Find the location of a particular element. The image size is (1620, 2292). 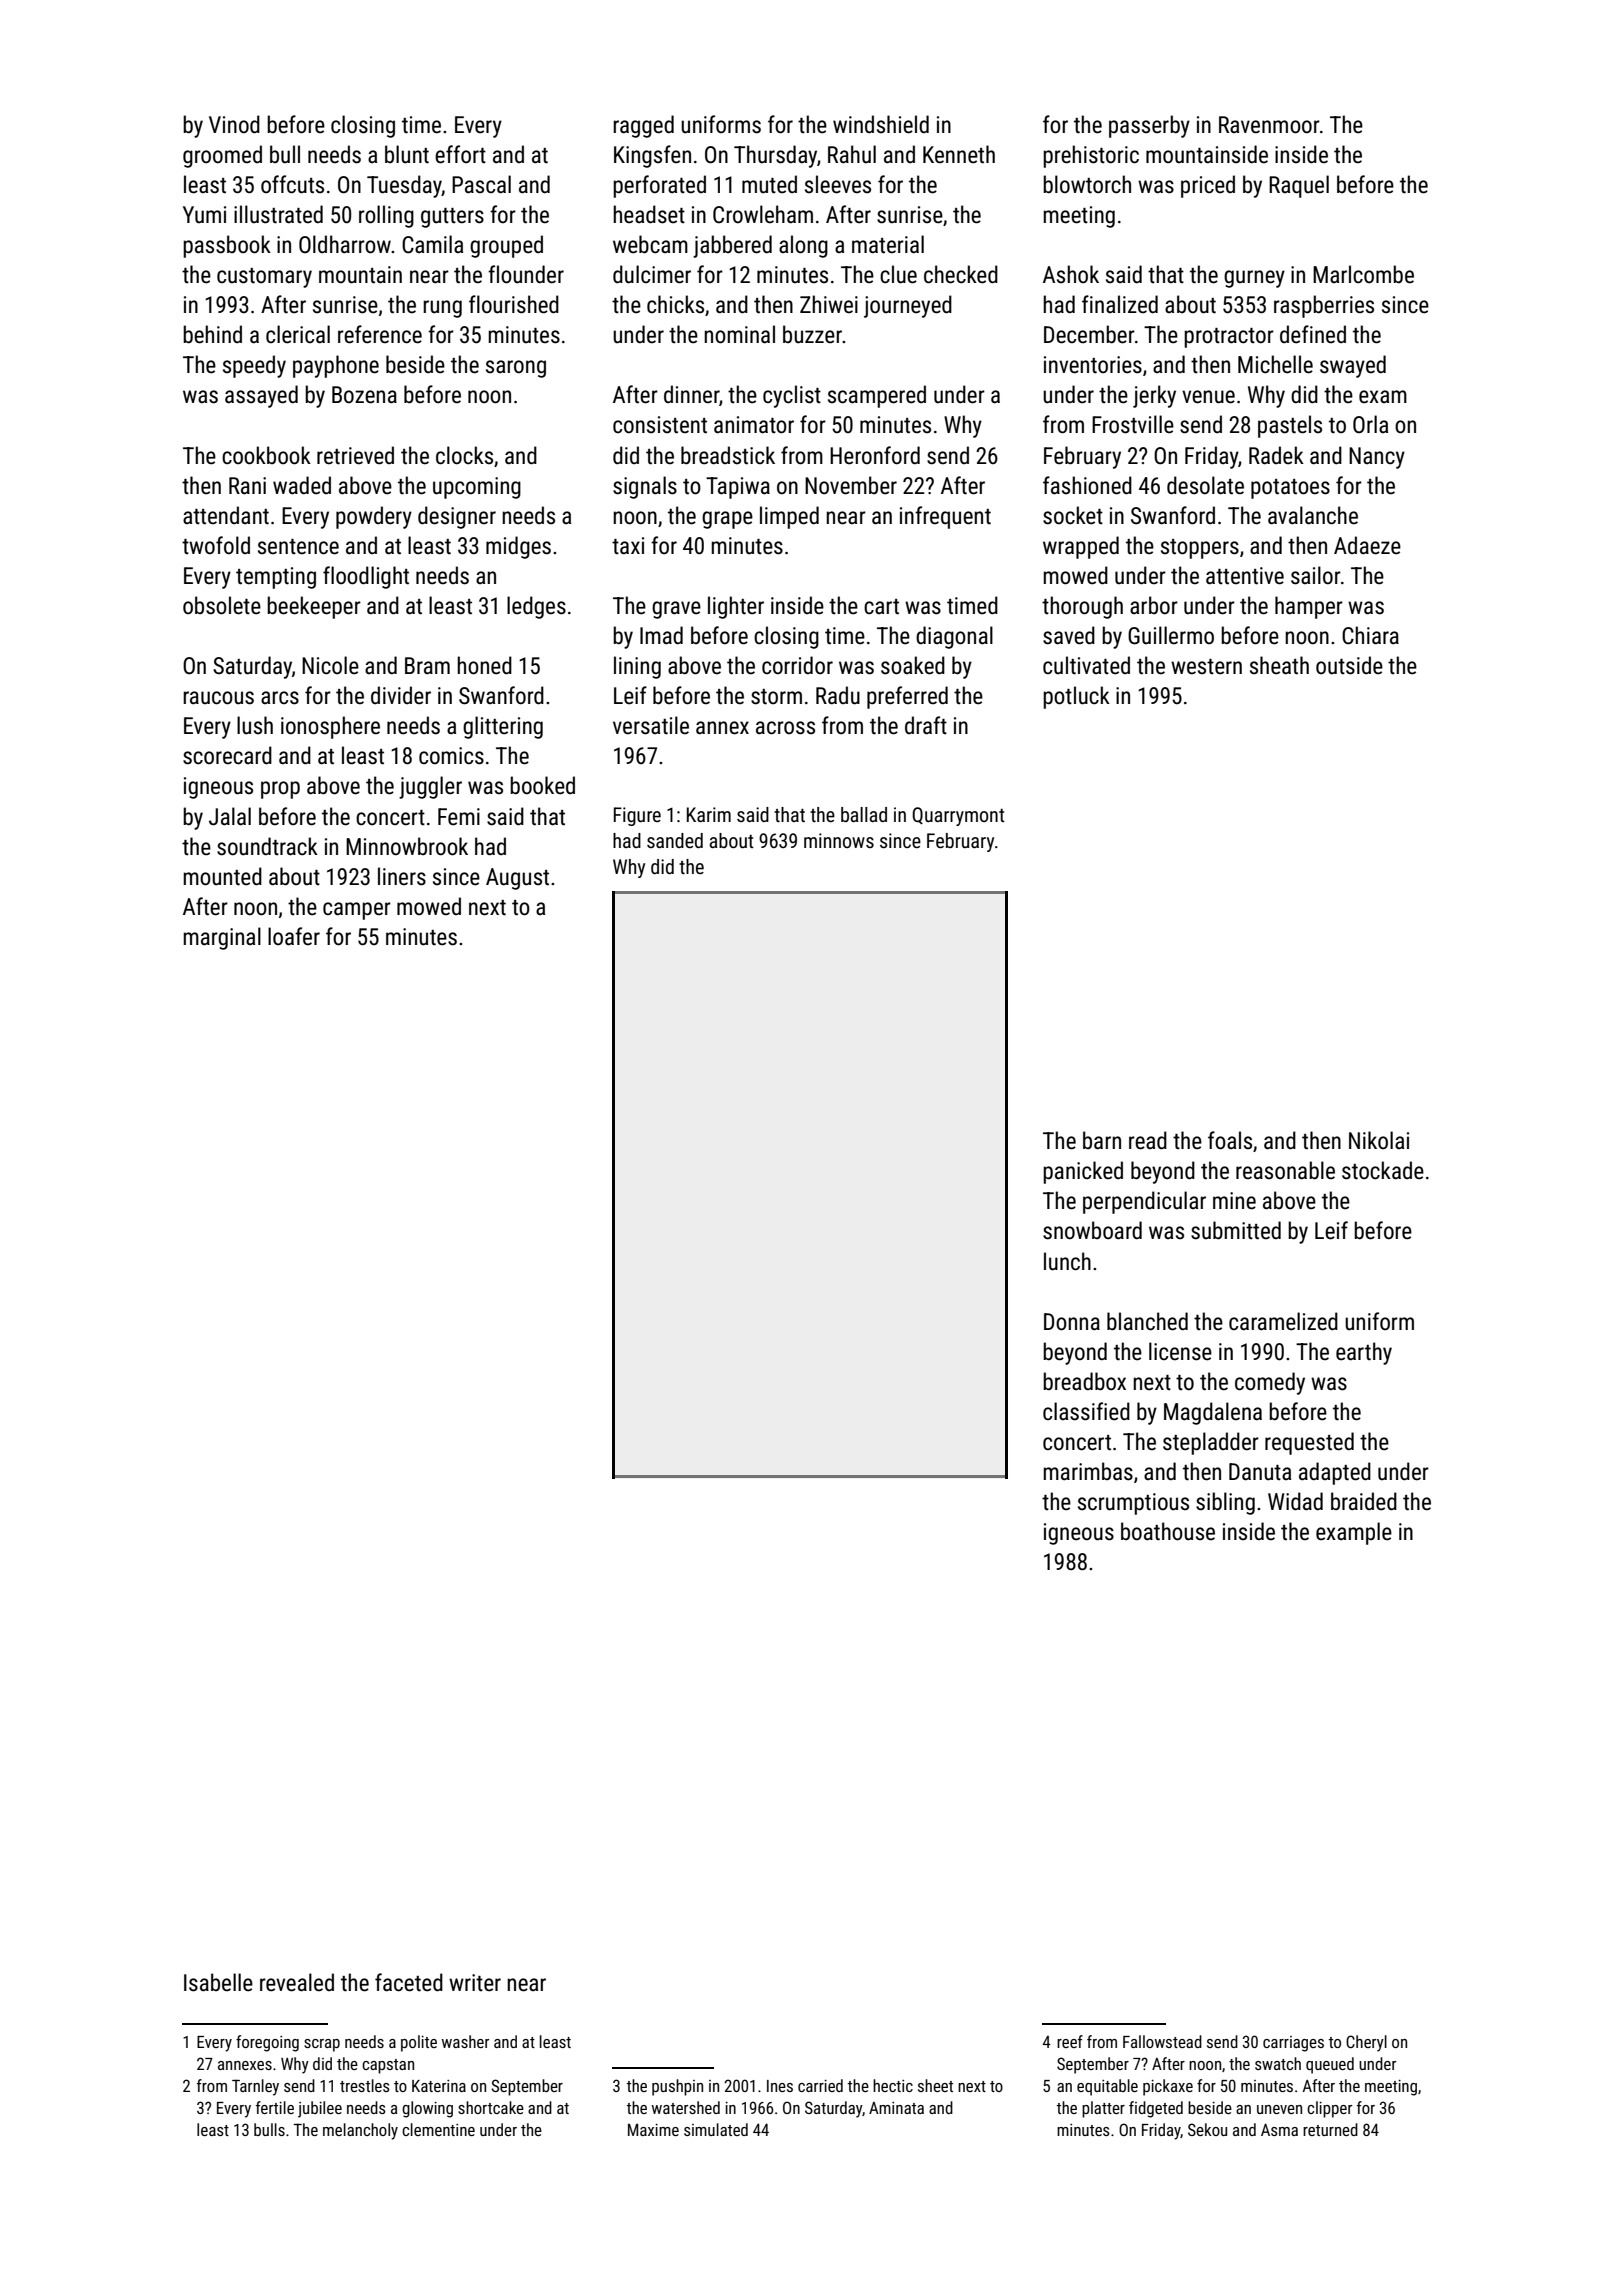

melancholy is located at coordinates (360, 2131).
